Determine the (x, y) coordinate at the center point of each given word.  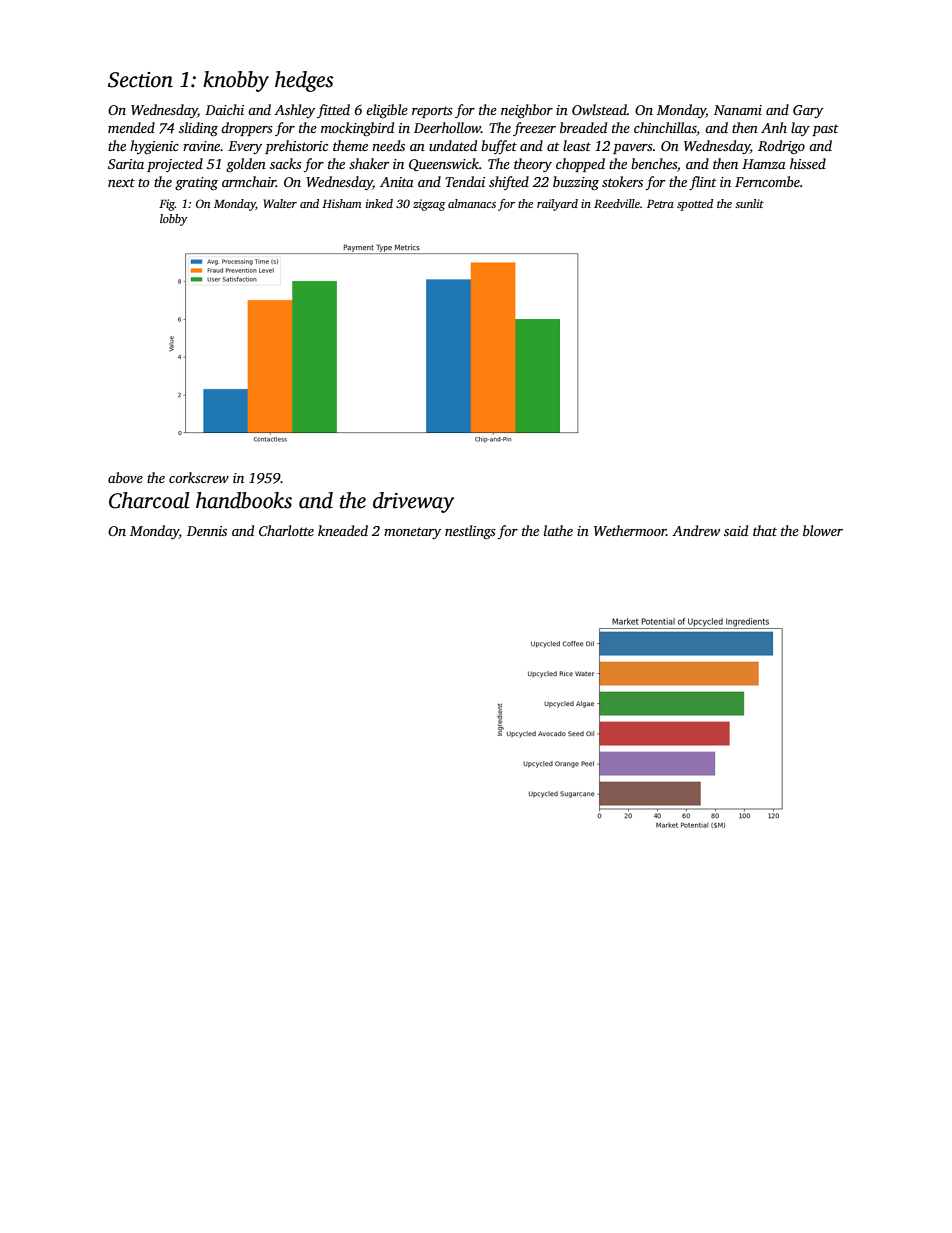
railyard (557, 205)
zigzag (429, 205)
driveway (413, 502)
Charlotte (286, 530)
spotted (695, 205)
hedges (304, 81)
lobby (174, 220)
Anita (397, 182)
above (125, 477)
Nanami (738, 110)
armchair (249, 181)
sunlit (749, 203)
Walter (280, 203)
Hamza (764, 164)
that (765, 530)
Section (140, 80)
